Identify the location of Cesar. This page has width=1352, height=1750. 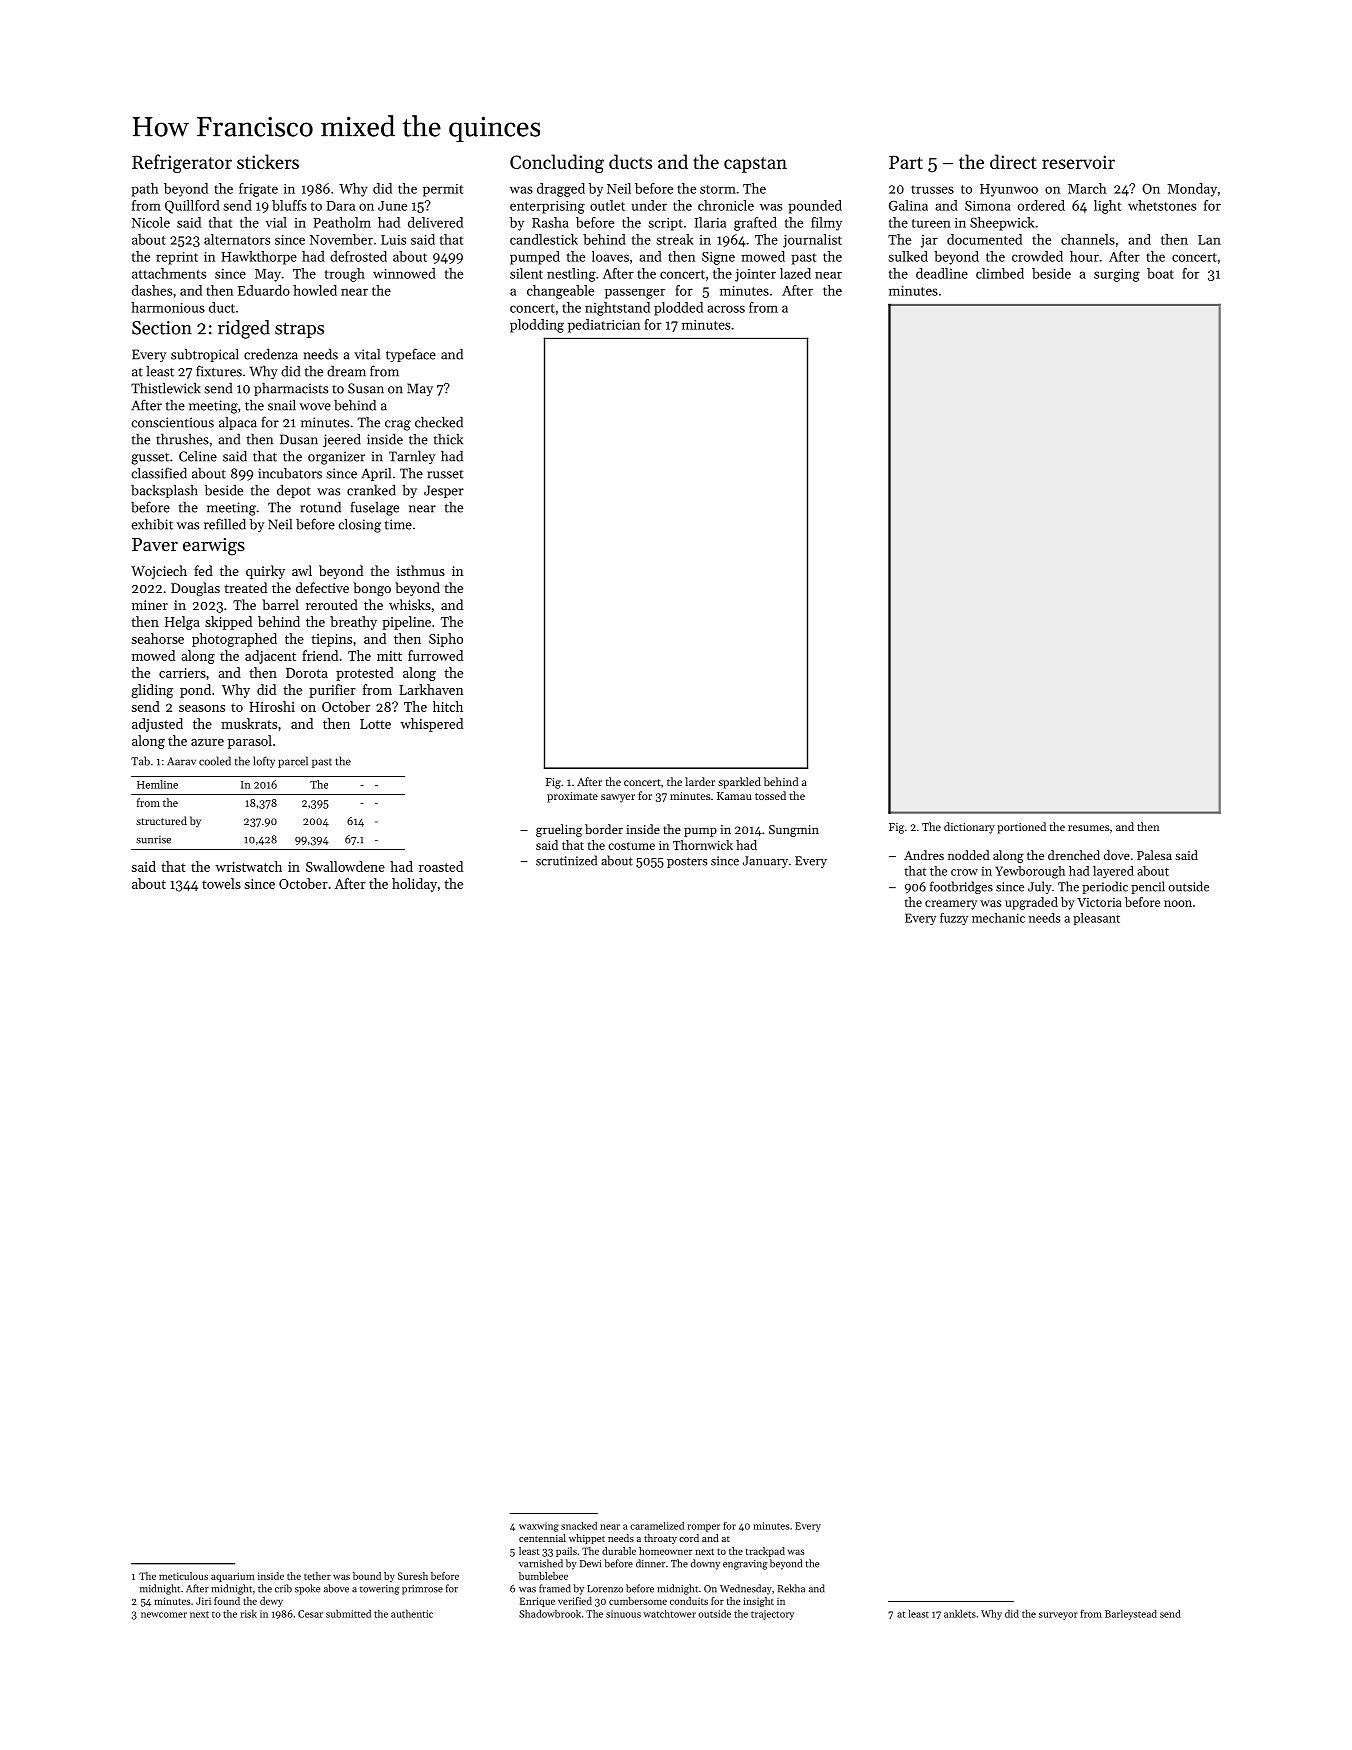
(310, 1614).
